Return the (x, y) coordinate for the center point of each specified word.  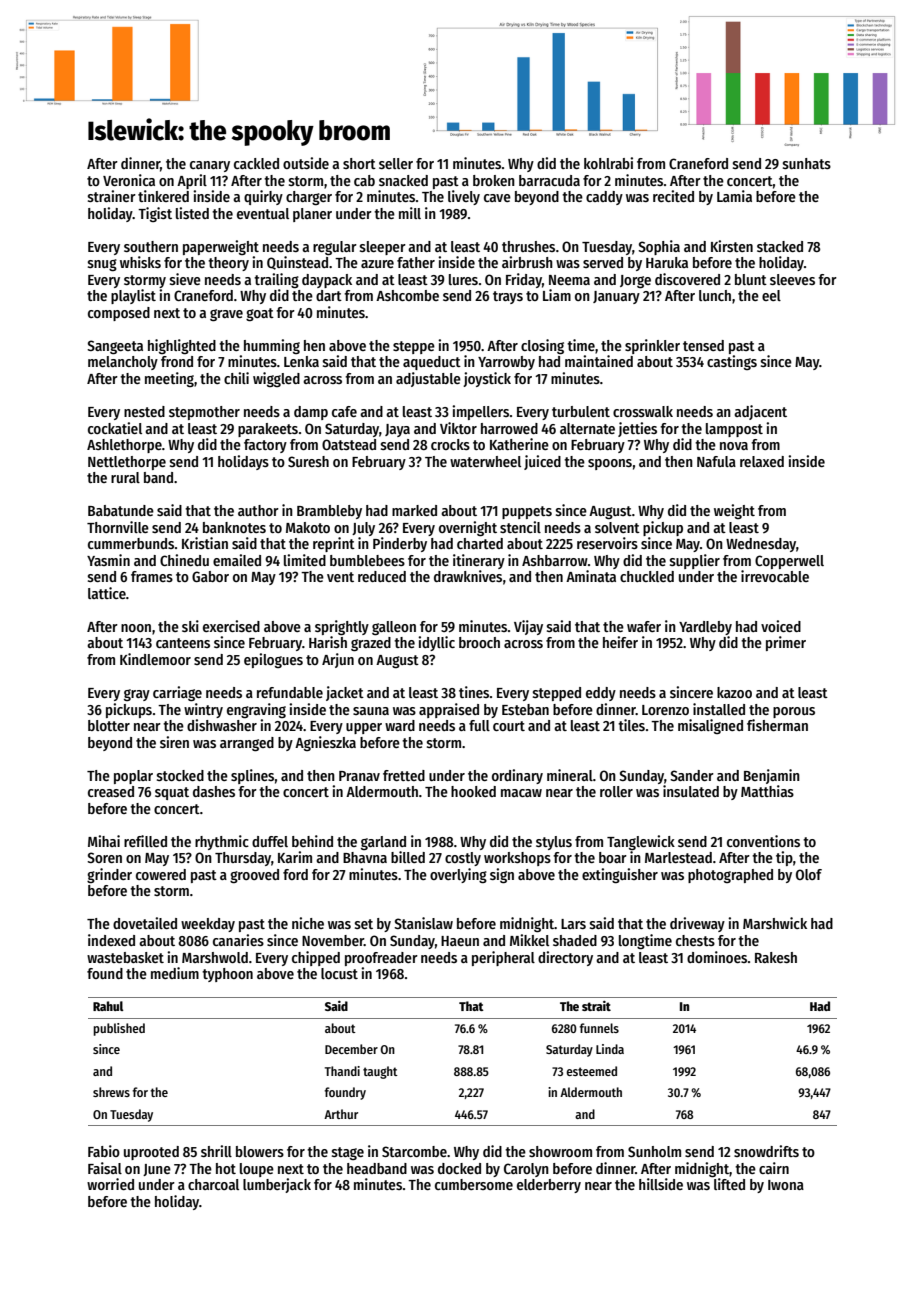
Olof (809, 874)
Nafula (716, 461)
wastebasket (125, 957)
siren (174, 742)
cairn (774, 1168)
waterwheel (485, 461)
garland (383, 843)
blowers (260, 1151)
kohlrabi (608, 163)
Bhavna (365, 857)
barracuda (549, 180)
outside (306, 163)
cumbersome (474, 1184)
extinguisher (620, 875)
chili (236, 378)
